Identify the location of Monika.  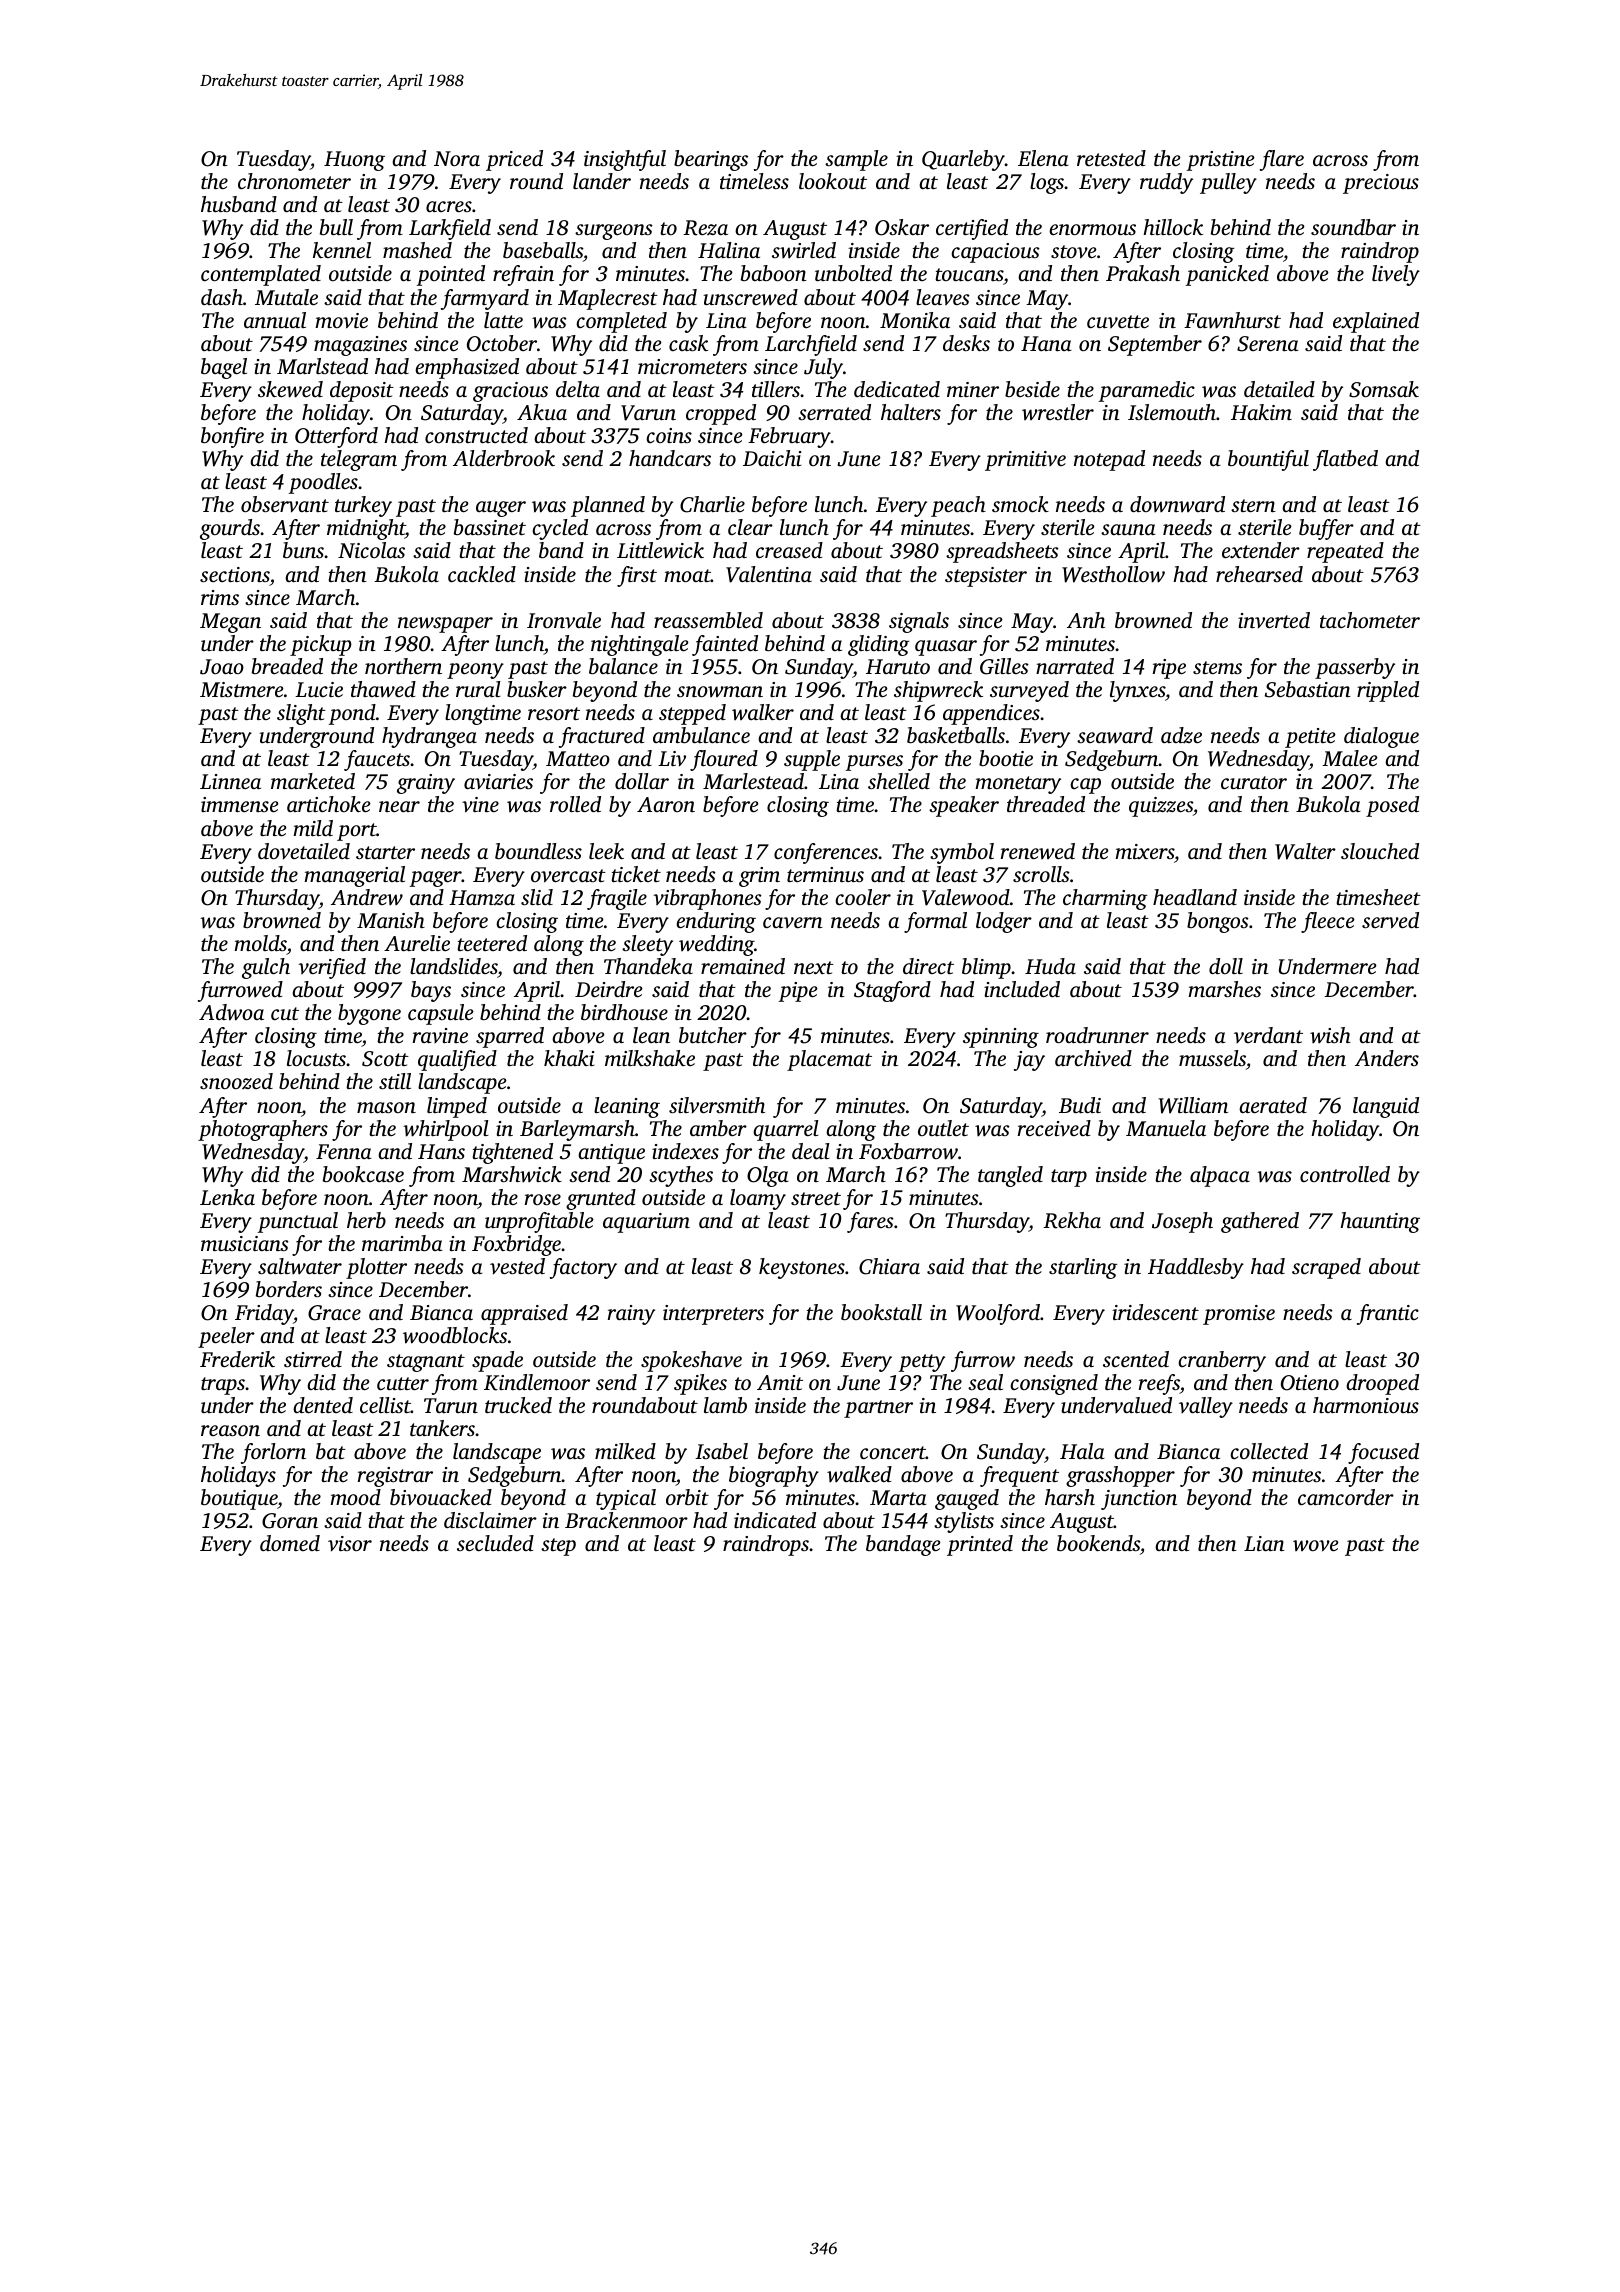
(915, 320).
